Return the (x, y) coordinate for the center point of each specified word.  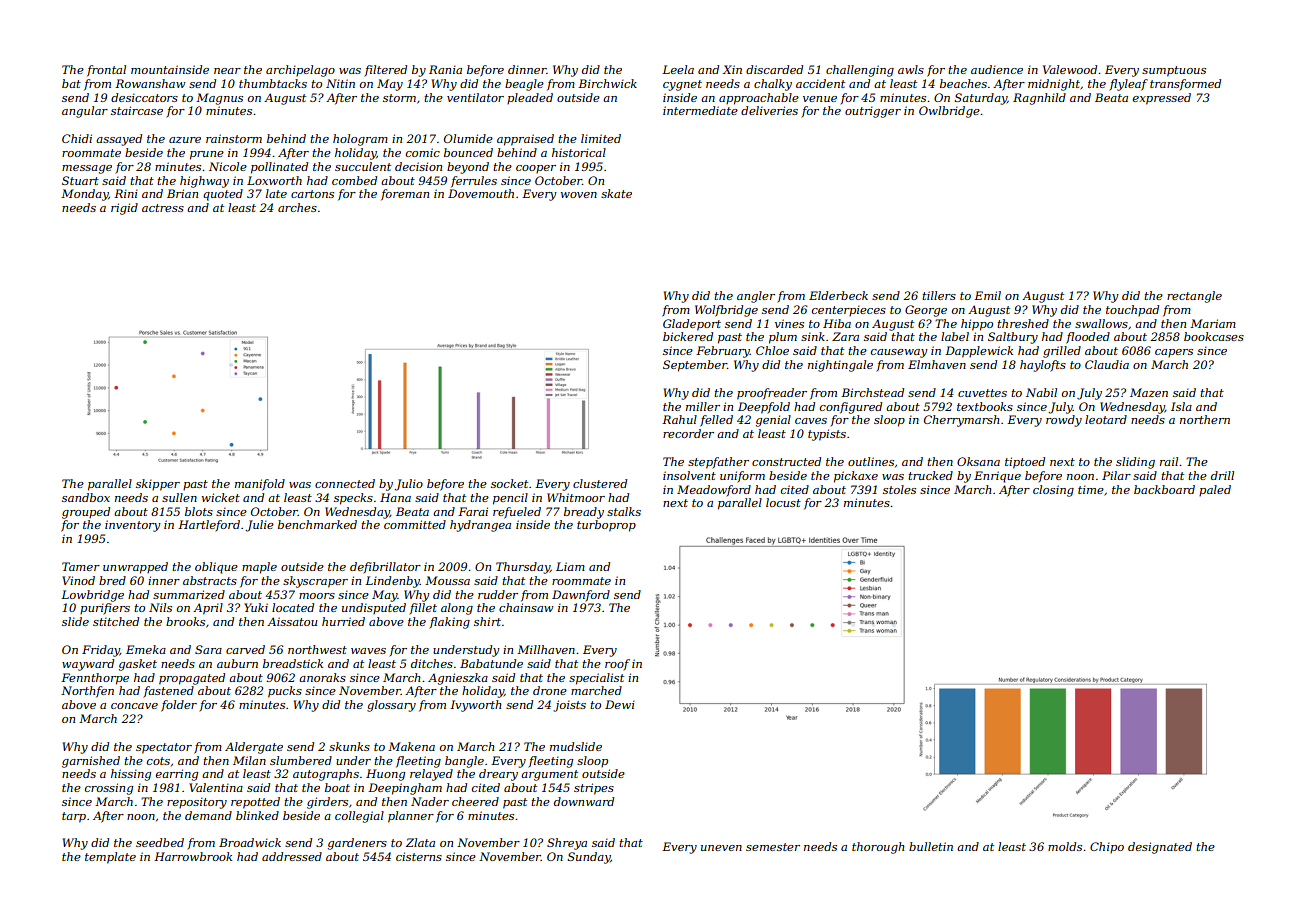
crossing (109, 789)
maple (259, 568)
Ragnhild (1039, 99)
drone (550, 690)
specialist (596, 679)
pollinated (279, 168)
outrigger (873, 112)
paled (1215, 490)
